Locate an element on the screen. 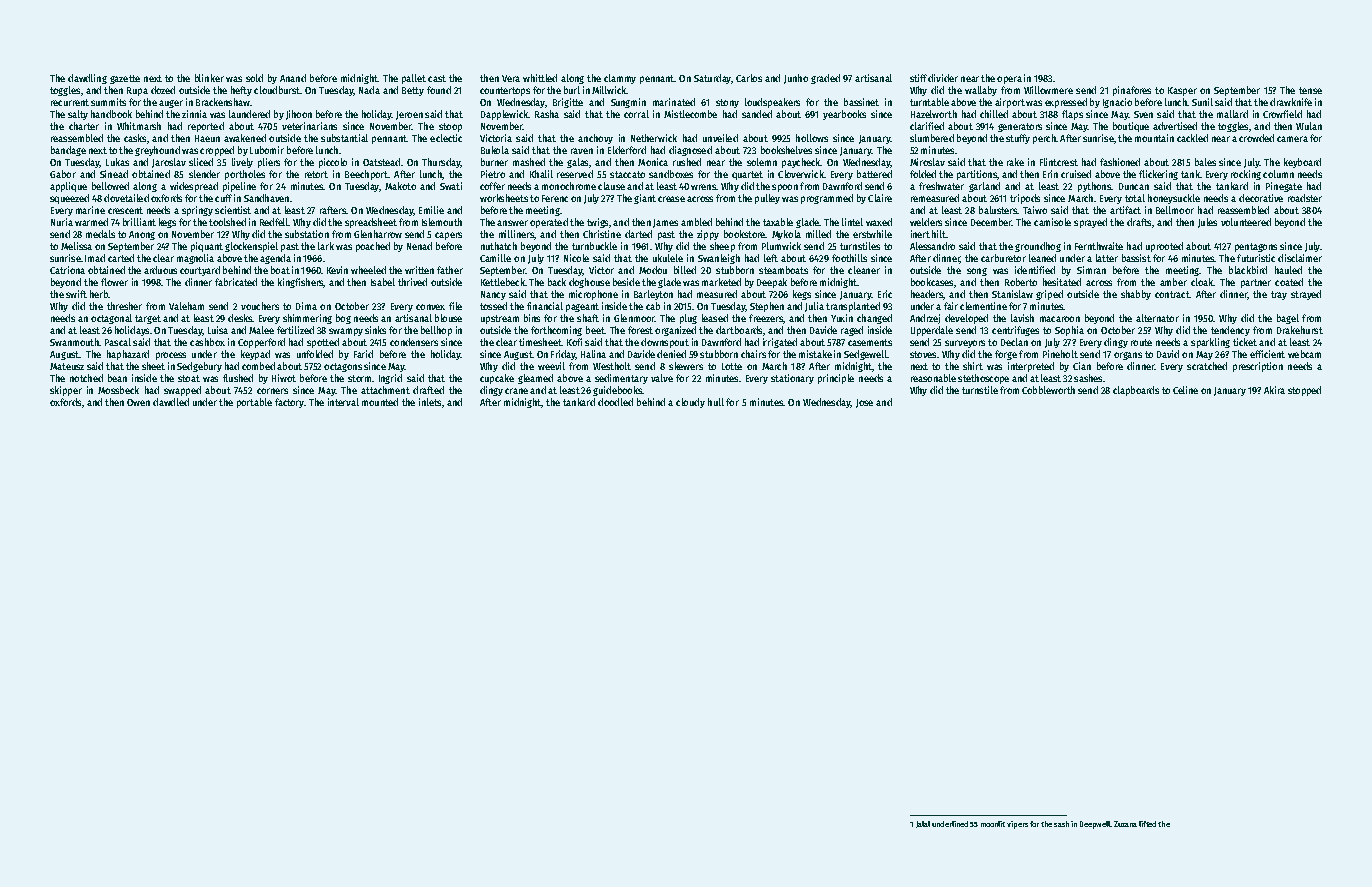 The width and height of the screenshot is (1372, 887). lifted is located at coordinates (1147, 824).
